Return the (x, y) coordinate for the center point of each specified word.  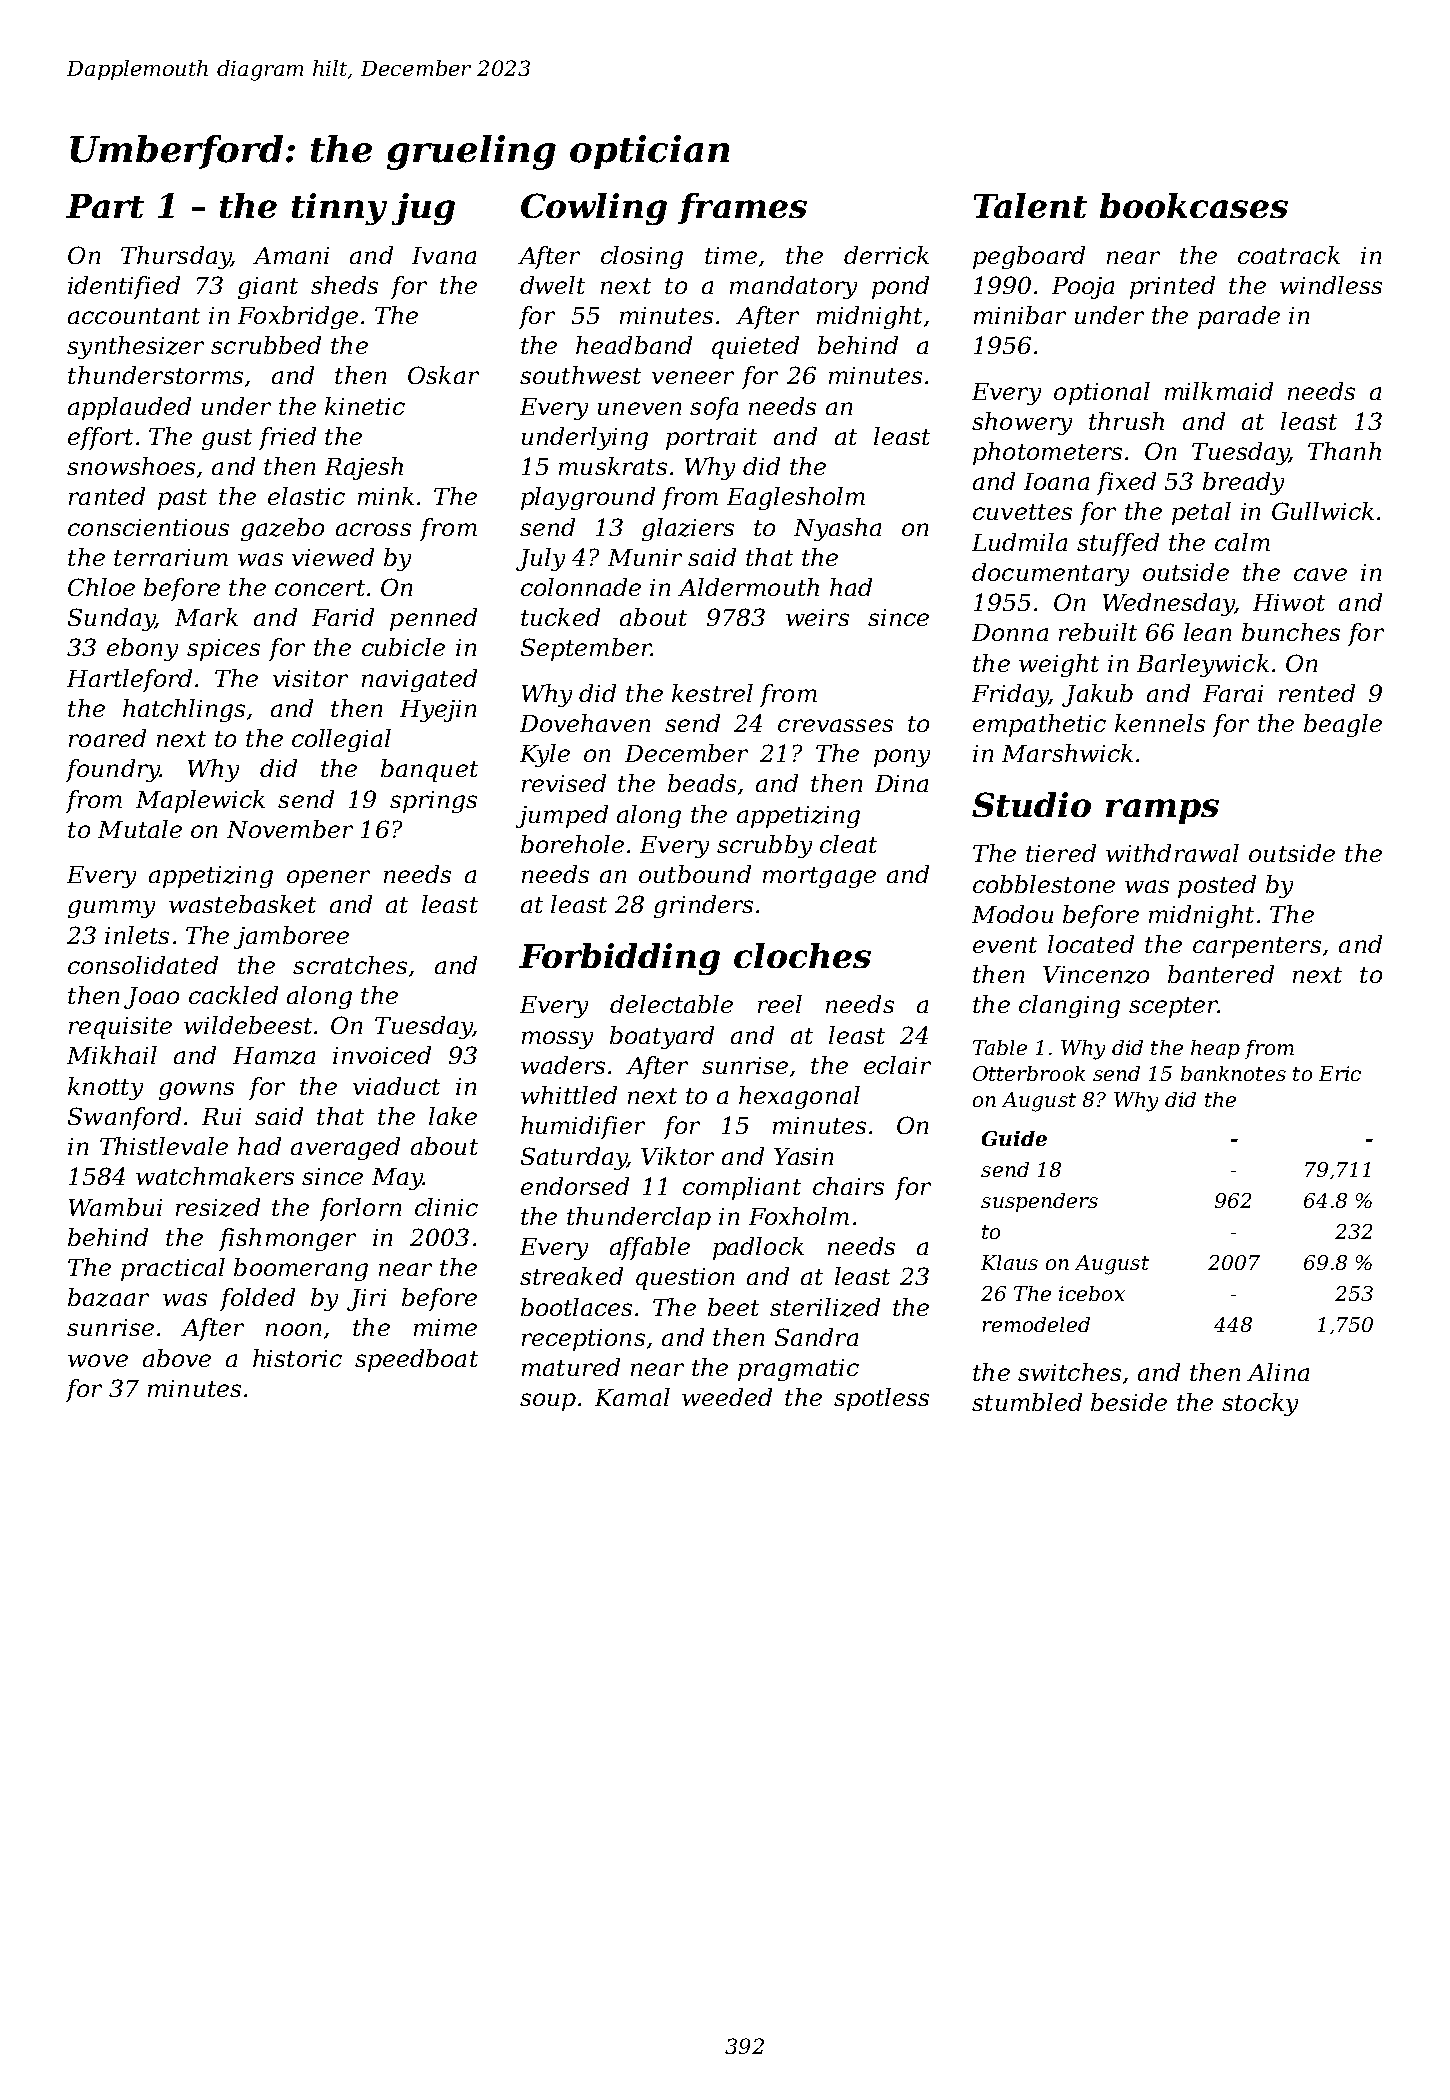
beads (702, 783)
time (731, 255)
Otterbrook (1029, 1073)
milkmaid (1219, 391)
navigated (419, 680)
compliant (742, 1188)
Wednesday (1168, 604)
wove (98, 1360)
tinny (339, 209)
